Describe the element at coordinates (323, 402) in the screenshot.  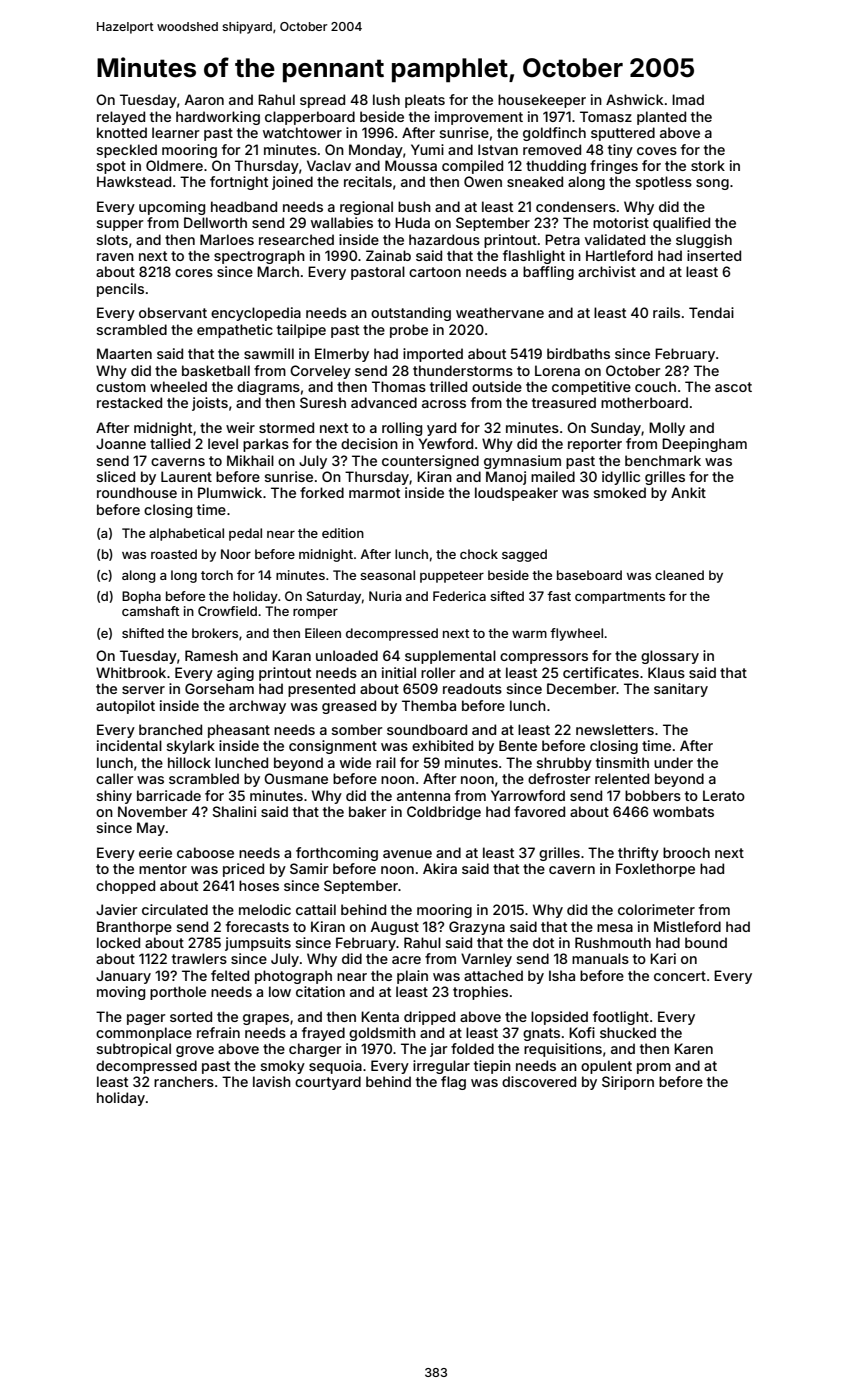
I see `Suresh` at that location.
